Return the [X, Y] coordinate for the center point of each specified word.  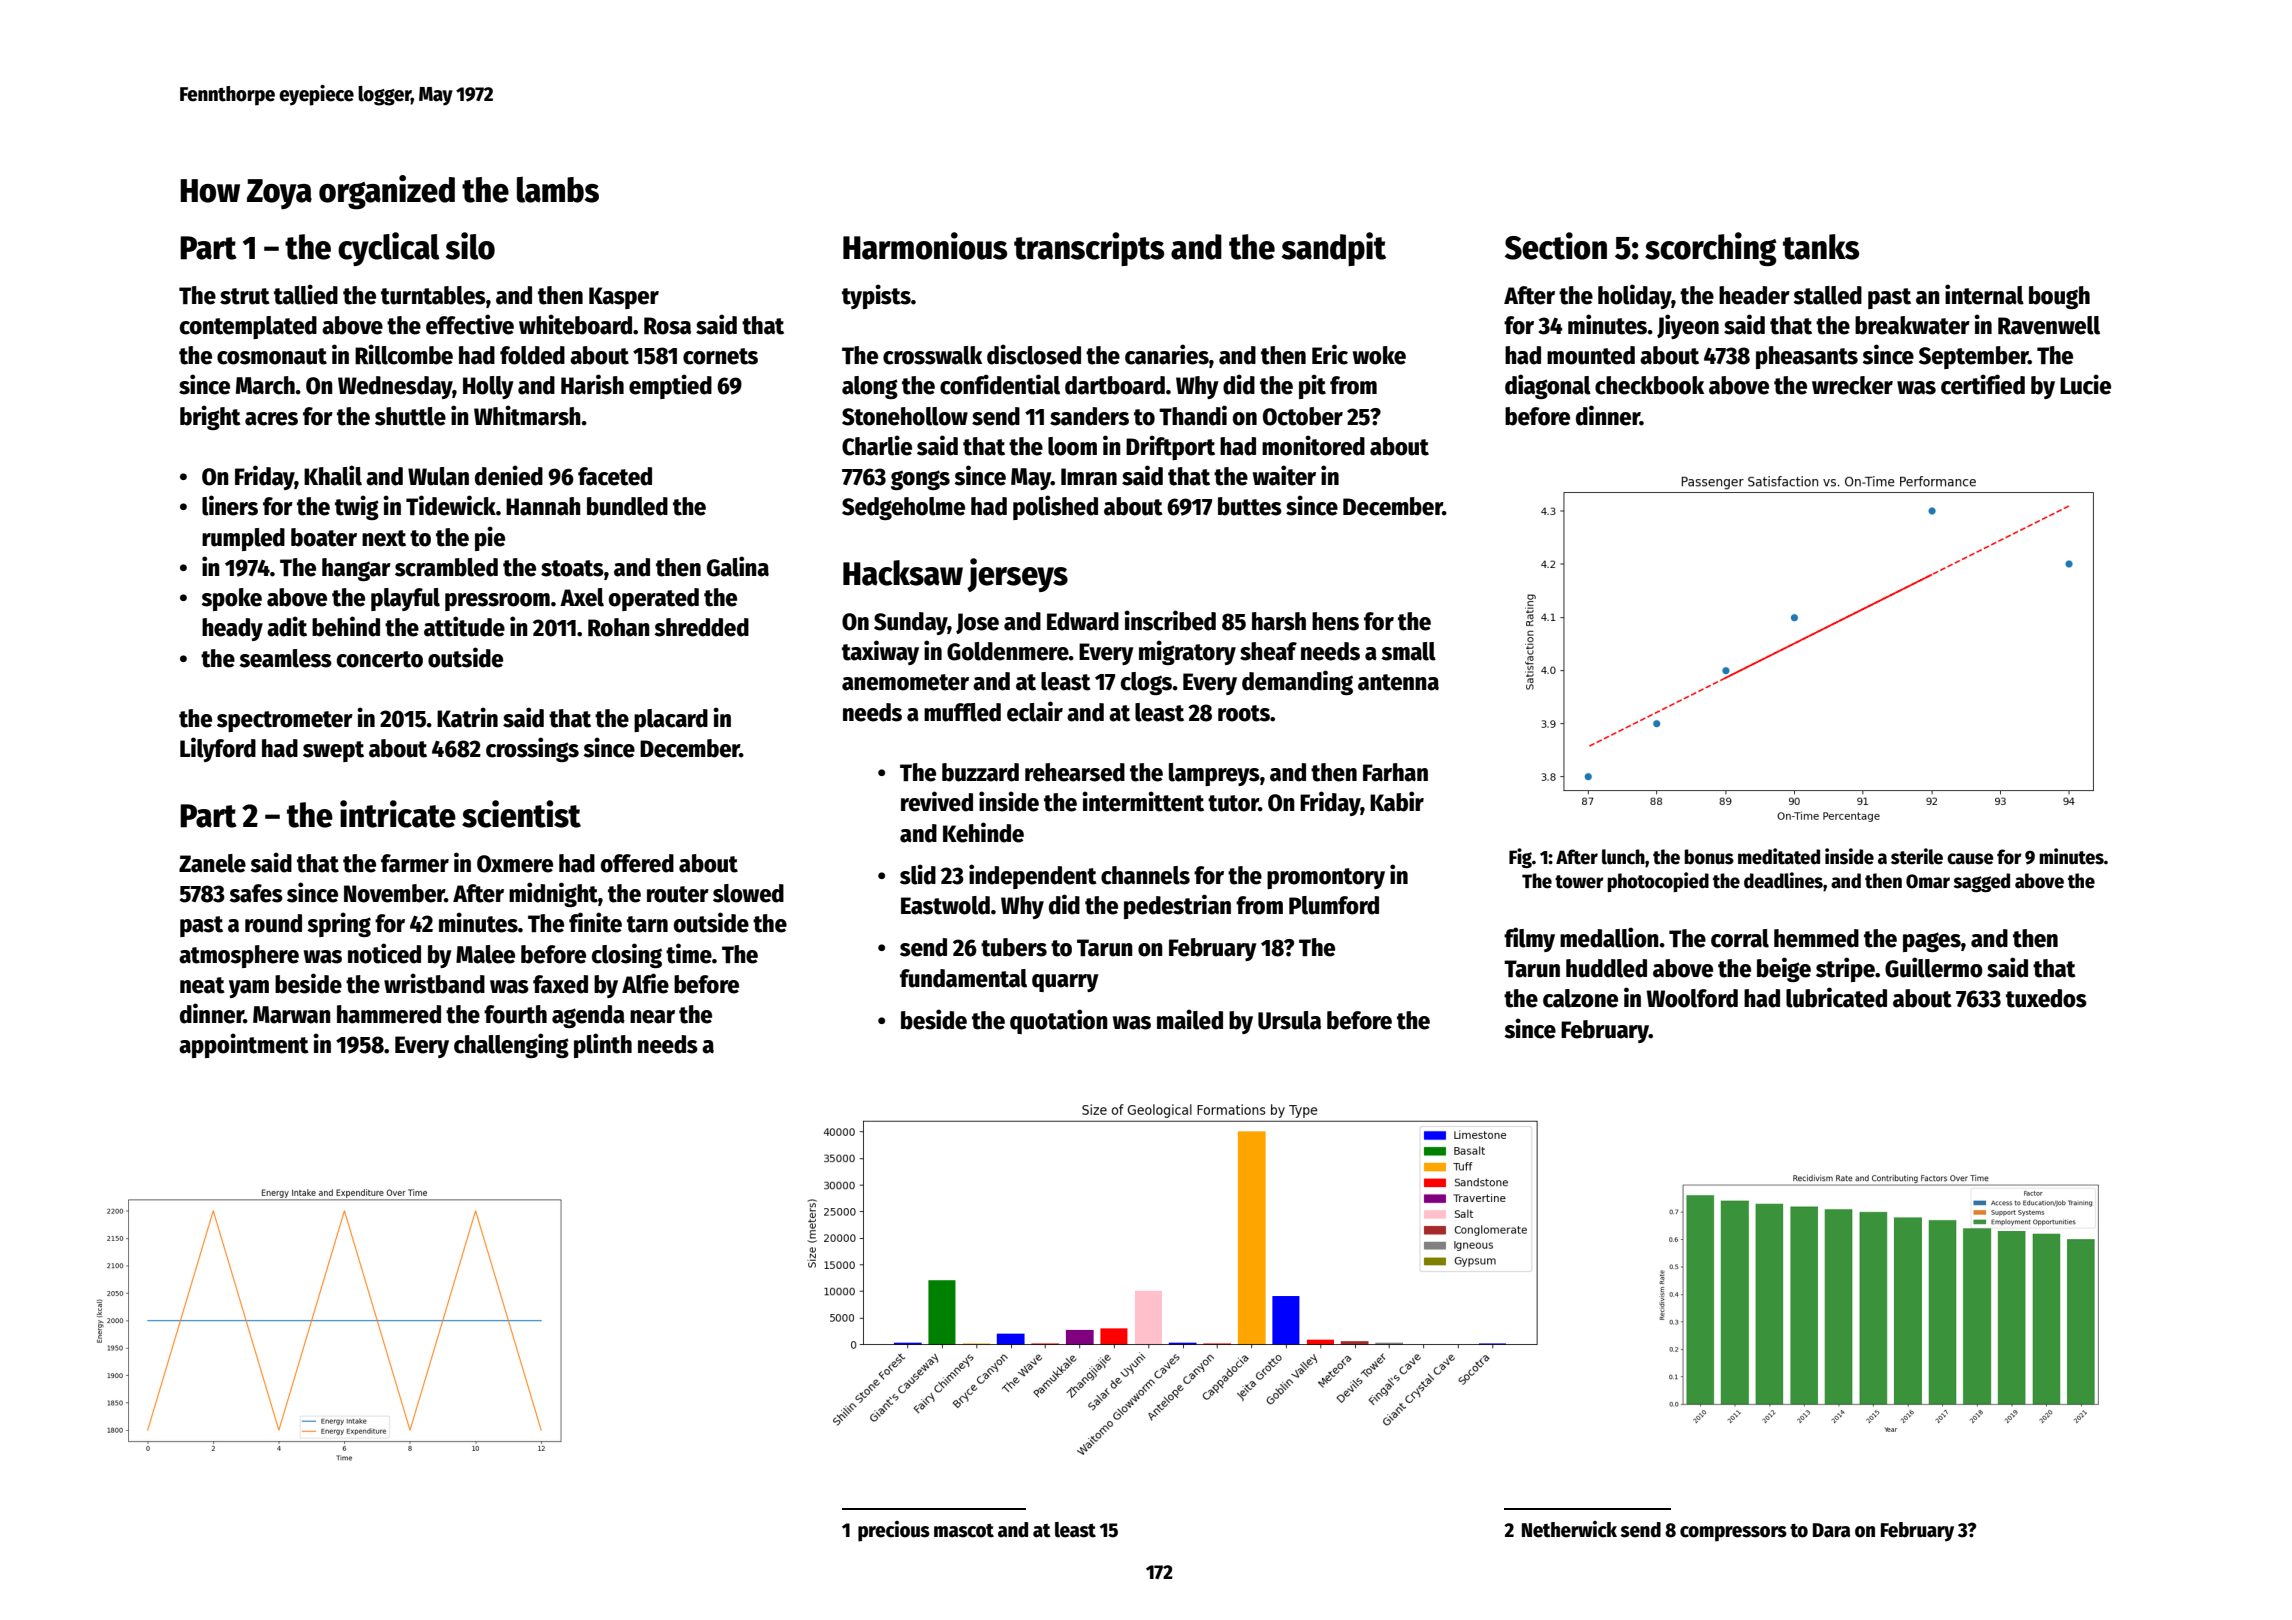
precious [894, 1531]
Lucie [2085, 384]
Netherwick [1569, 1529]
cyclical [389, 249]
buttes [1250, 506]
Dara [1831, 1530]
